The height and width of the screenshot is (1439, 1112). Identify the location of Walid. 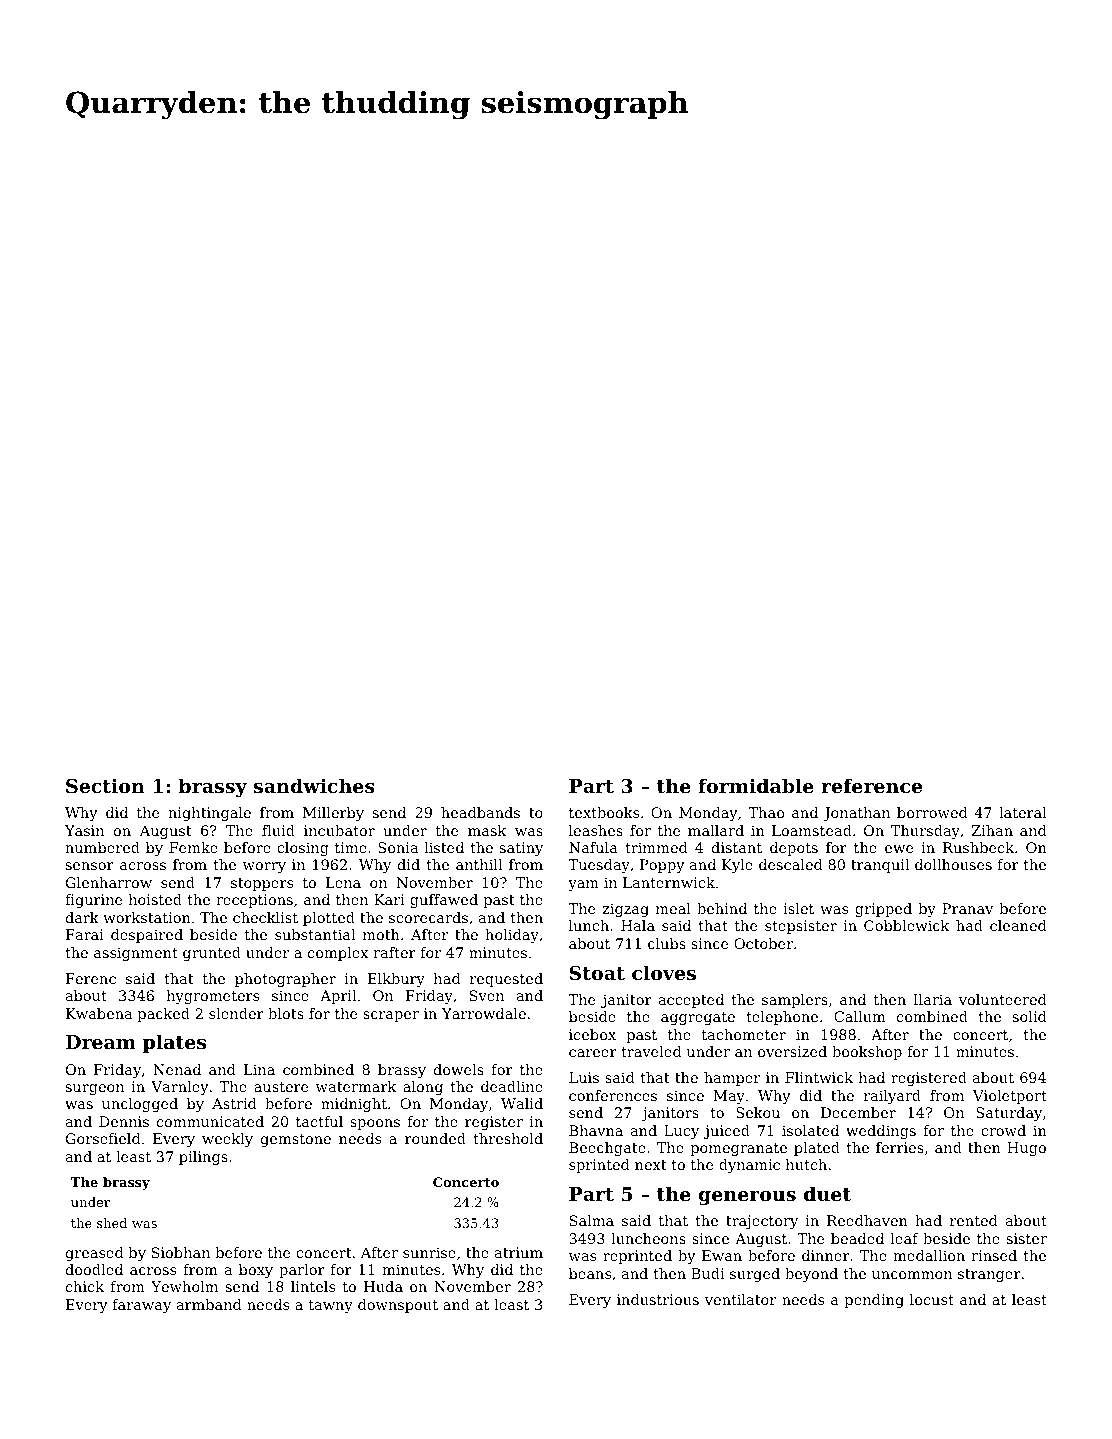
(522, 1103).
